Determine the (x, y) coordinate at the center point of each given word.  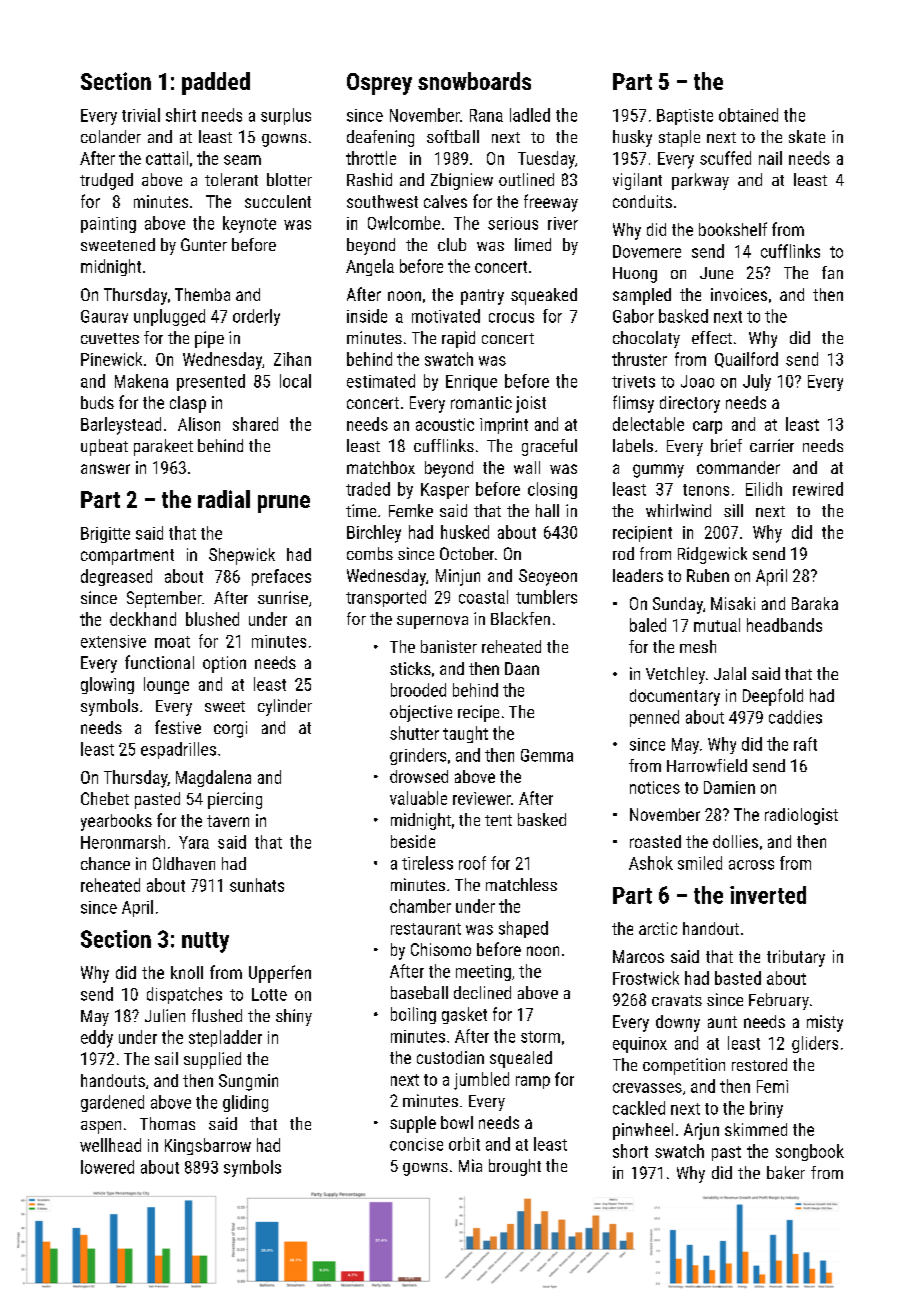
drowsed (419, 776)
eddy (97, 1039)
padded (216, 83)
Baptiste (685, 117)
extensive (113, 641)
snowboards (474, 81)
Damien (729, 787)
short (630, 1151)
